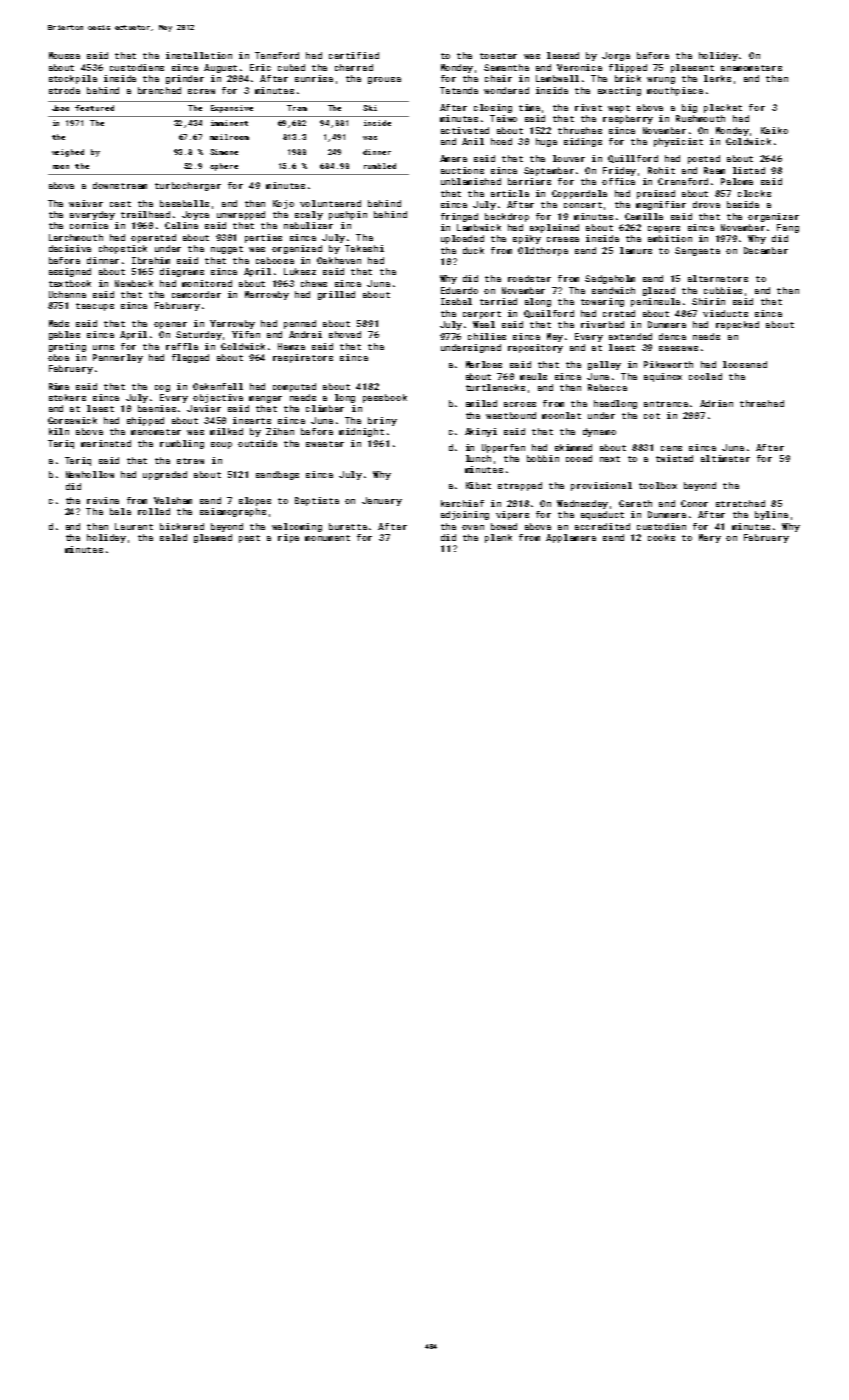 The width and height of the image is (849, 1400). What do you see at coordinates (723, 290) in the image?
I see `cubbies` at bounding box center [723, 290].
